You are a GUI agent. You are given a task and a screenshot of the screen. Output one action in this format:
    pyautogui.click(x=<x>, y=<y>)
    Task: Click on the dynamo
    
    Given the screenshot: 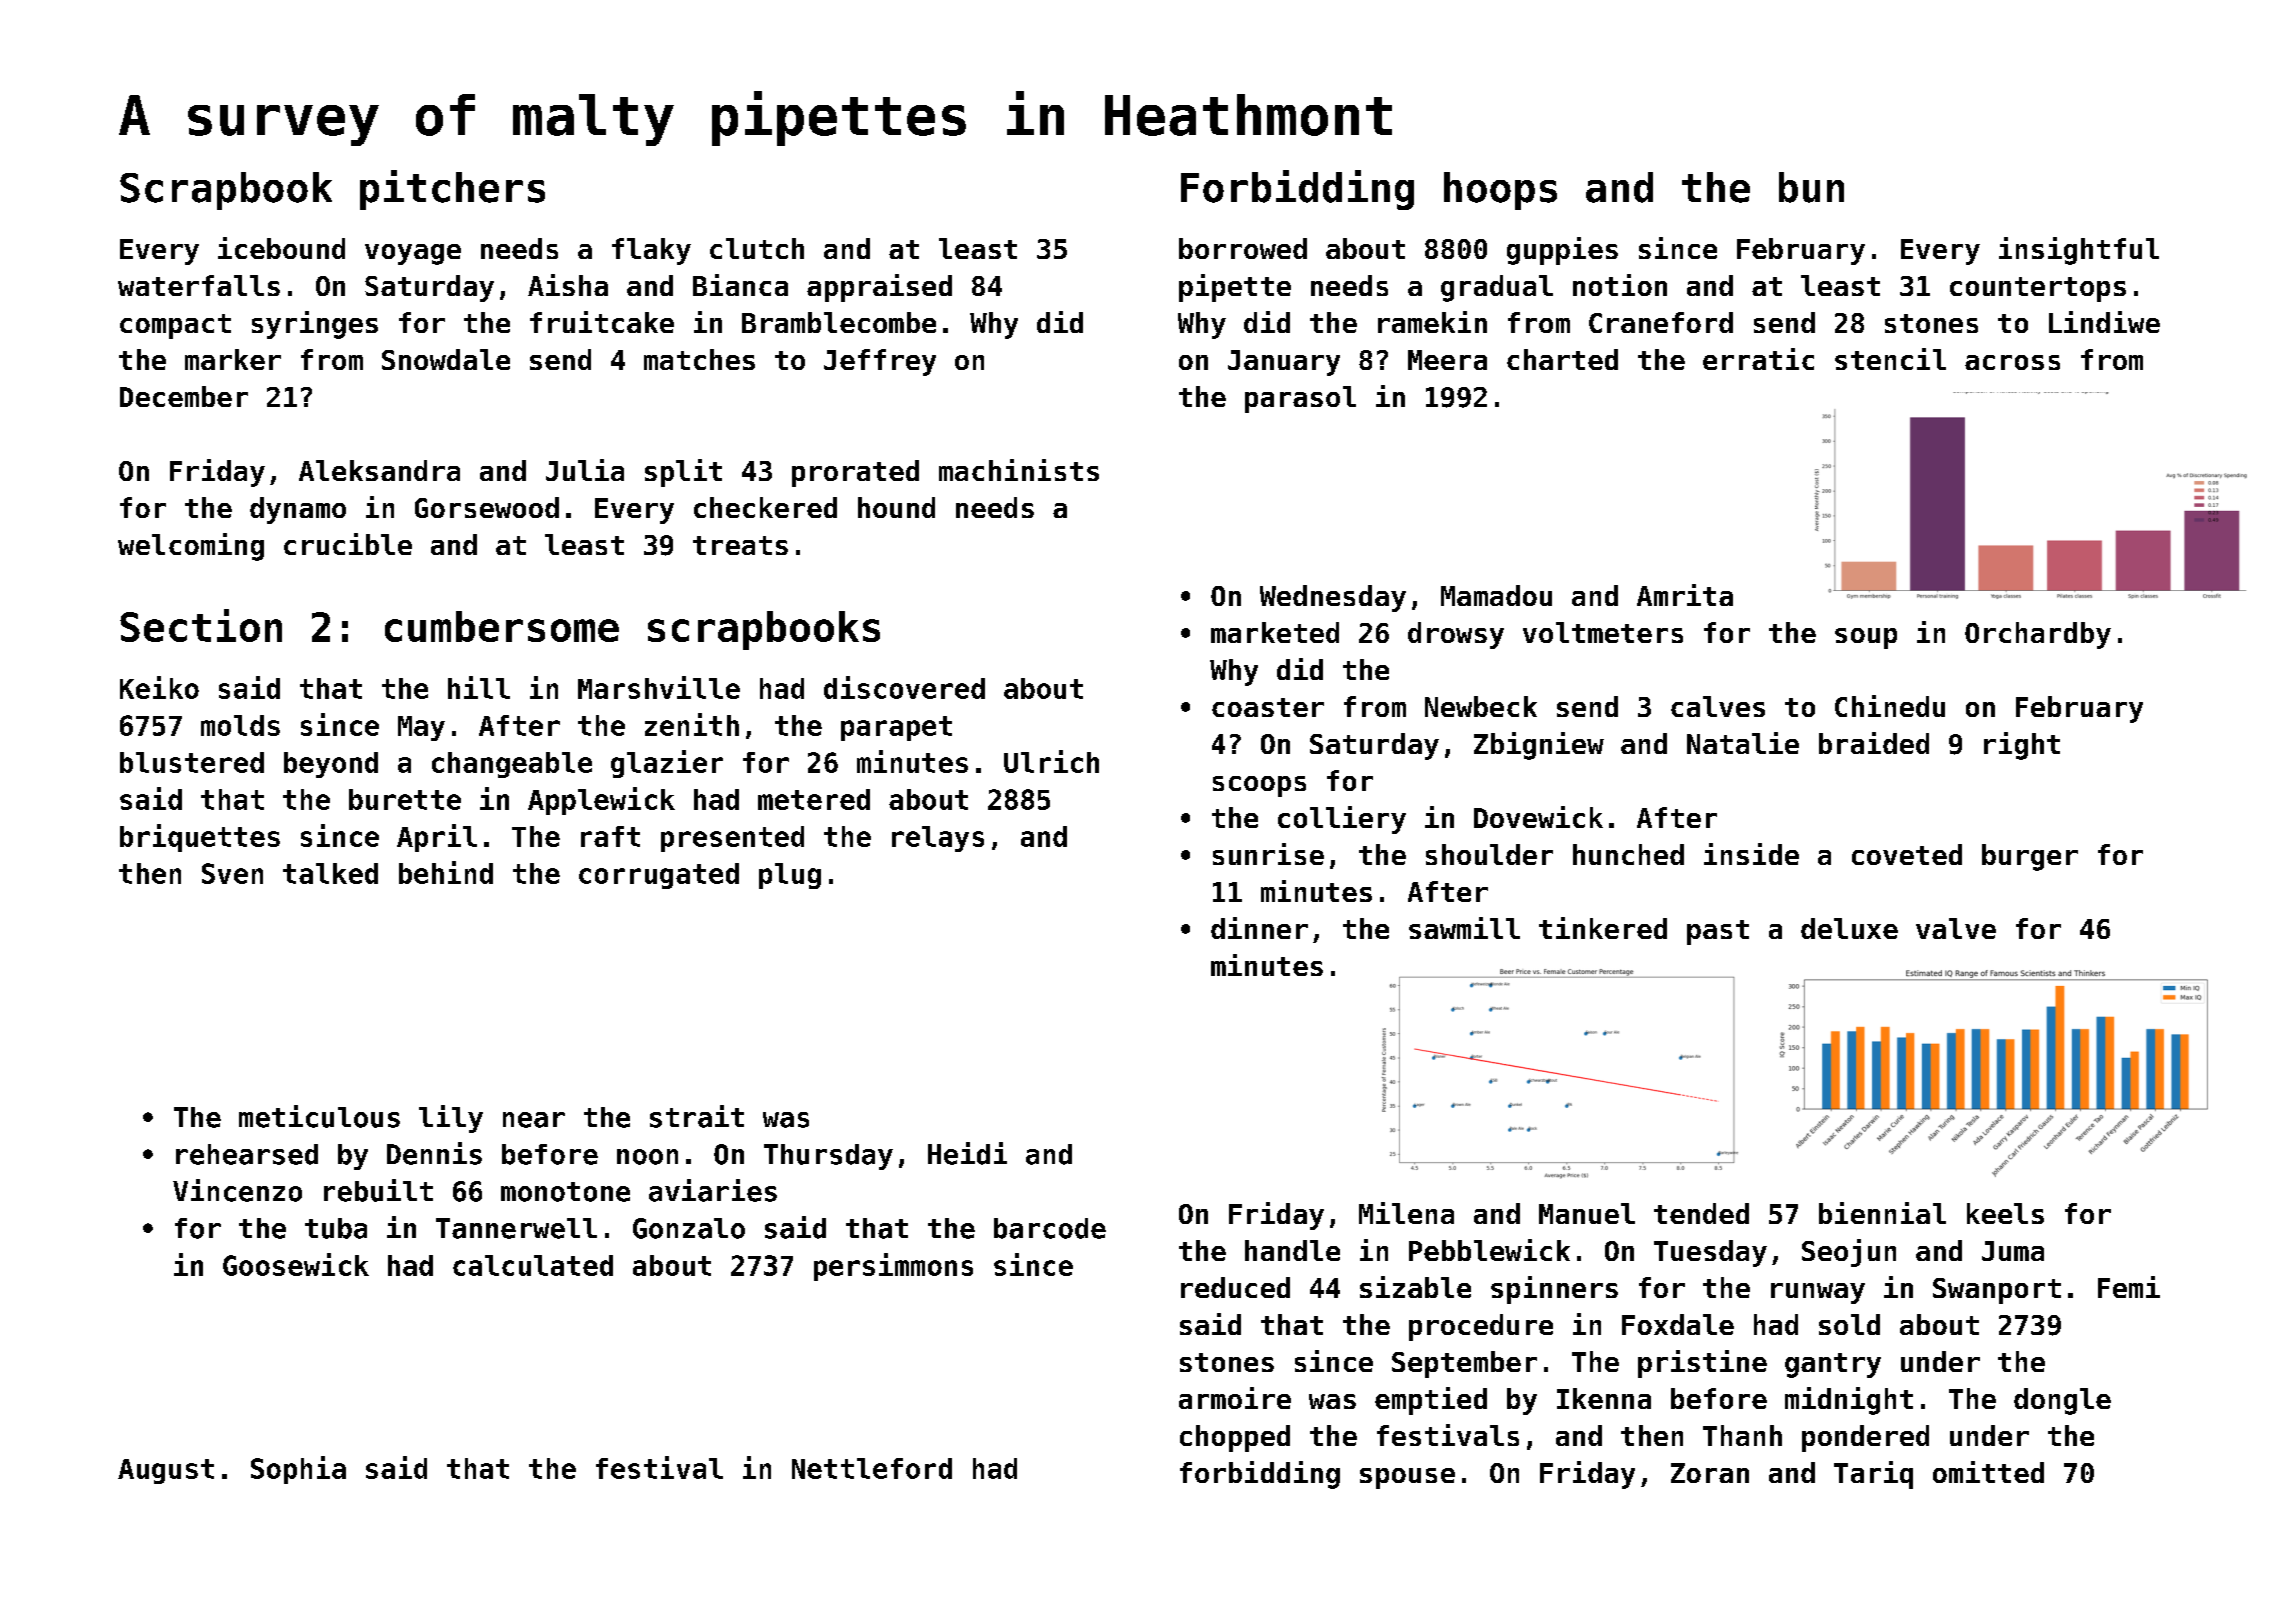 What is the action you would take?
    pyautogui.click(x=298, y=510)
